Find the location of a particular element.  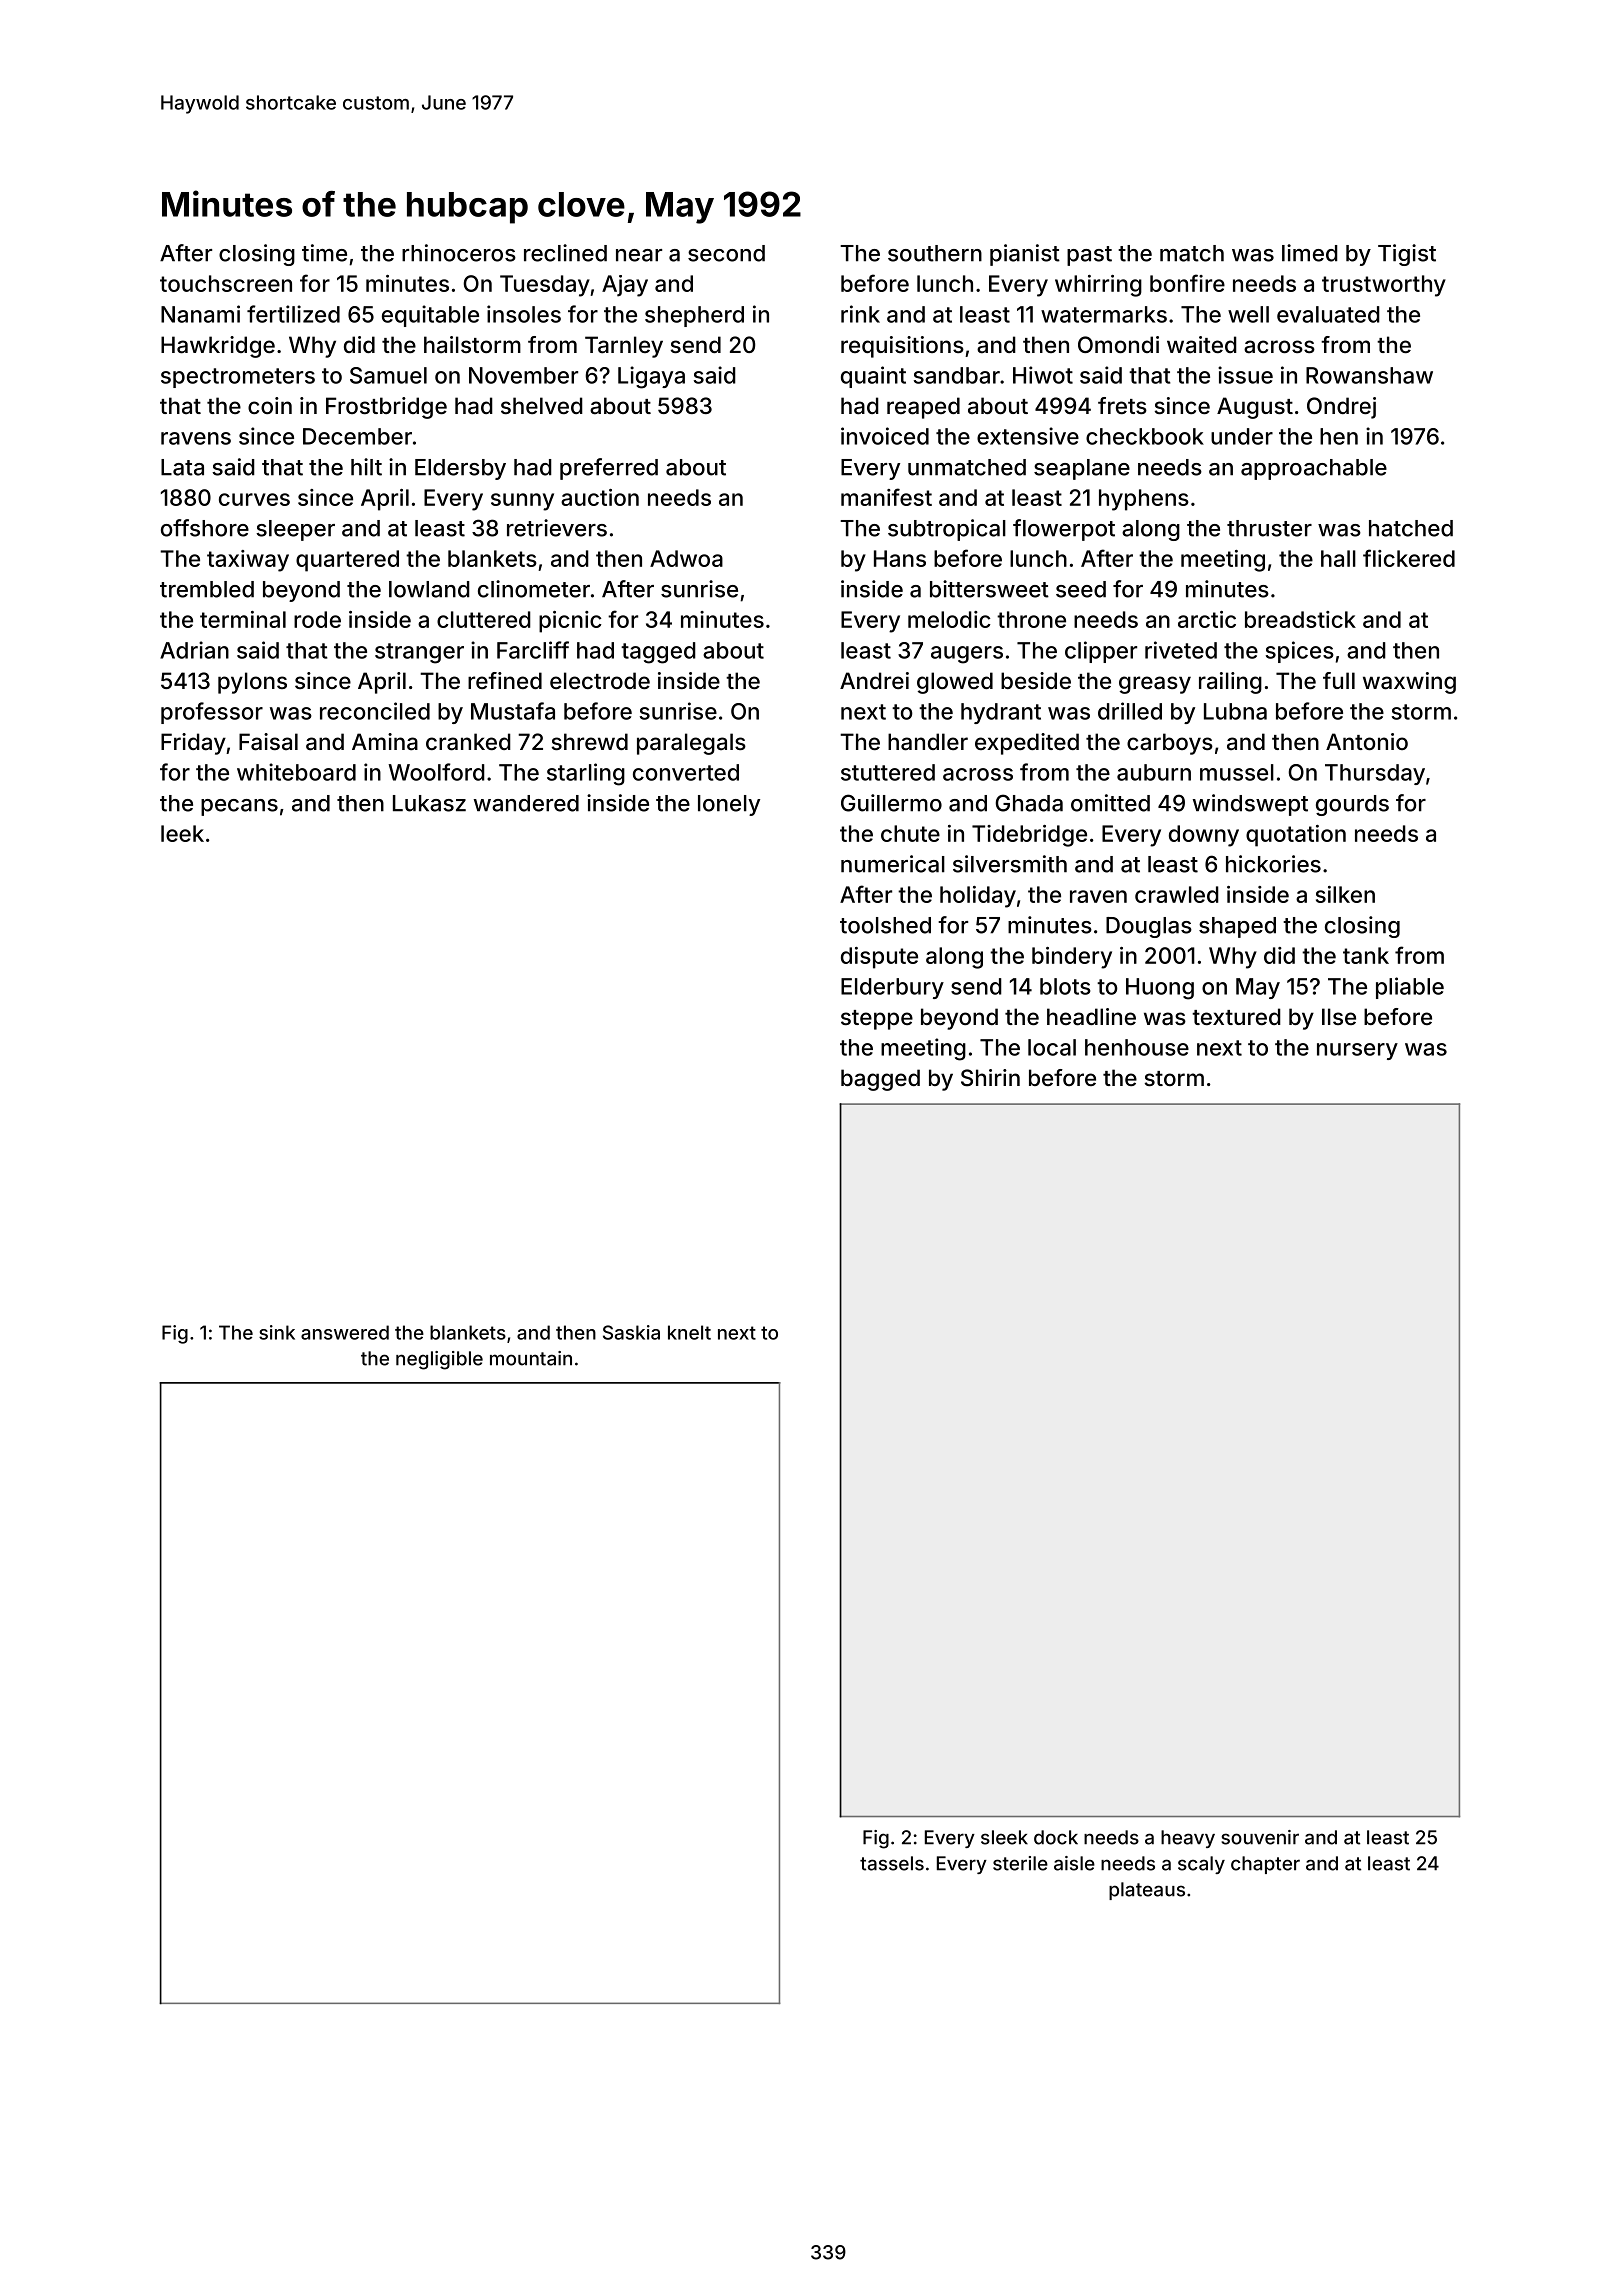

tank is located at coordinates (1366, 955).
